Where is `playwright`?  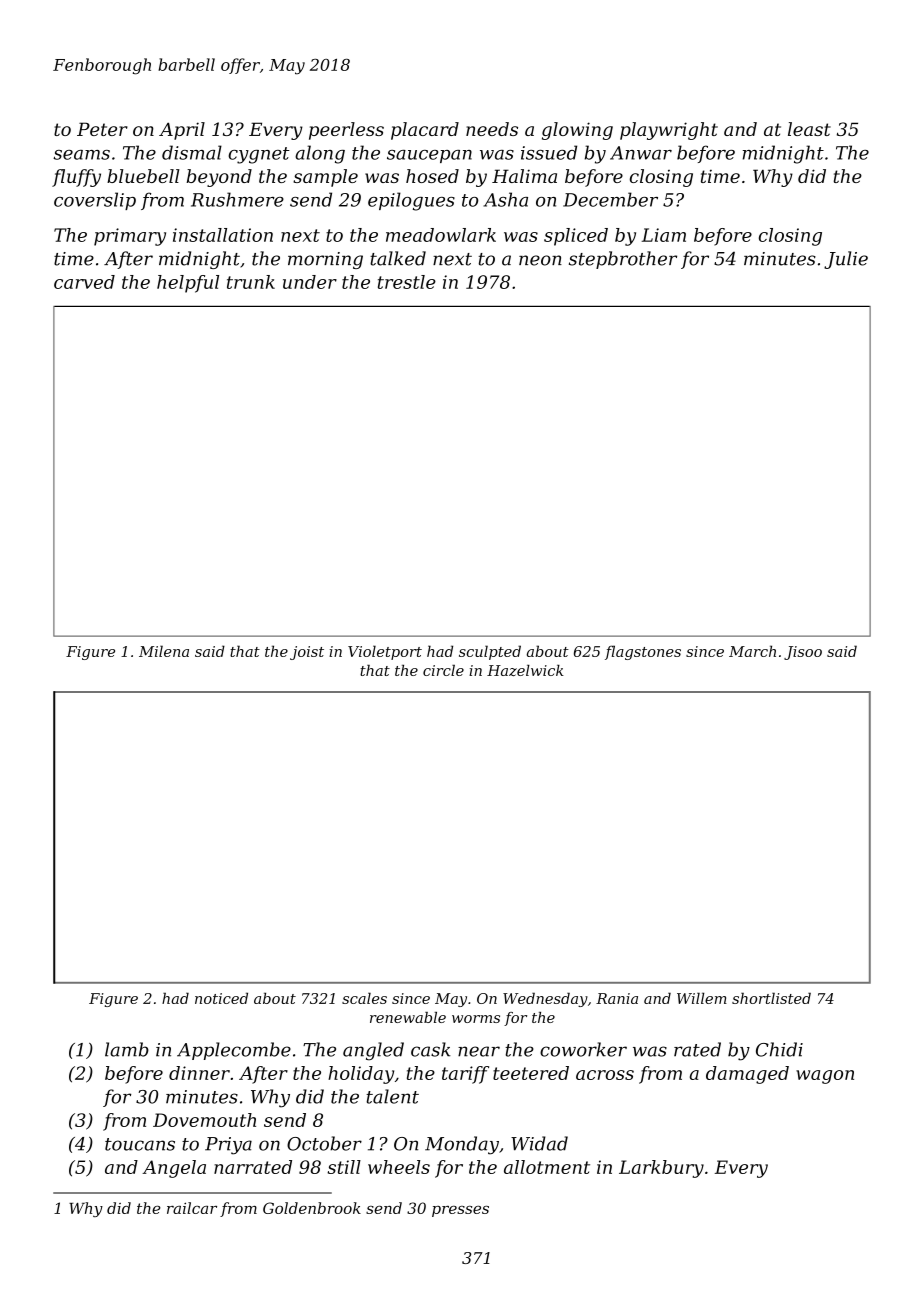
playwright is located at coordinates (669, 131).
